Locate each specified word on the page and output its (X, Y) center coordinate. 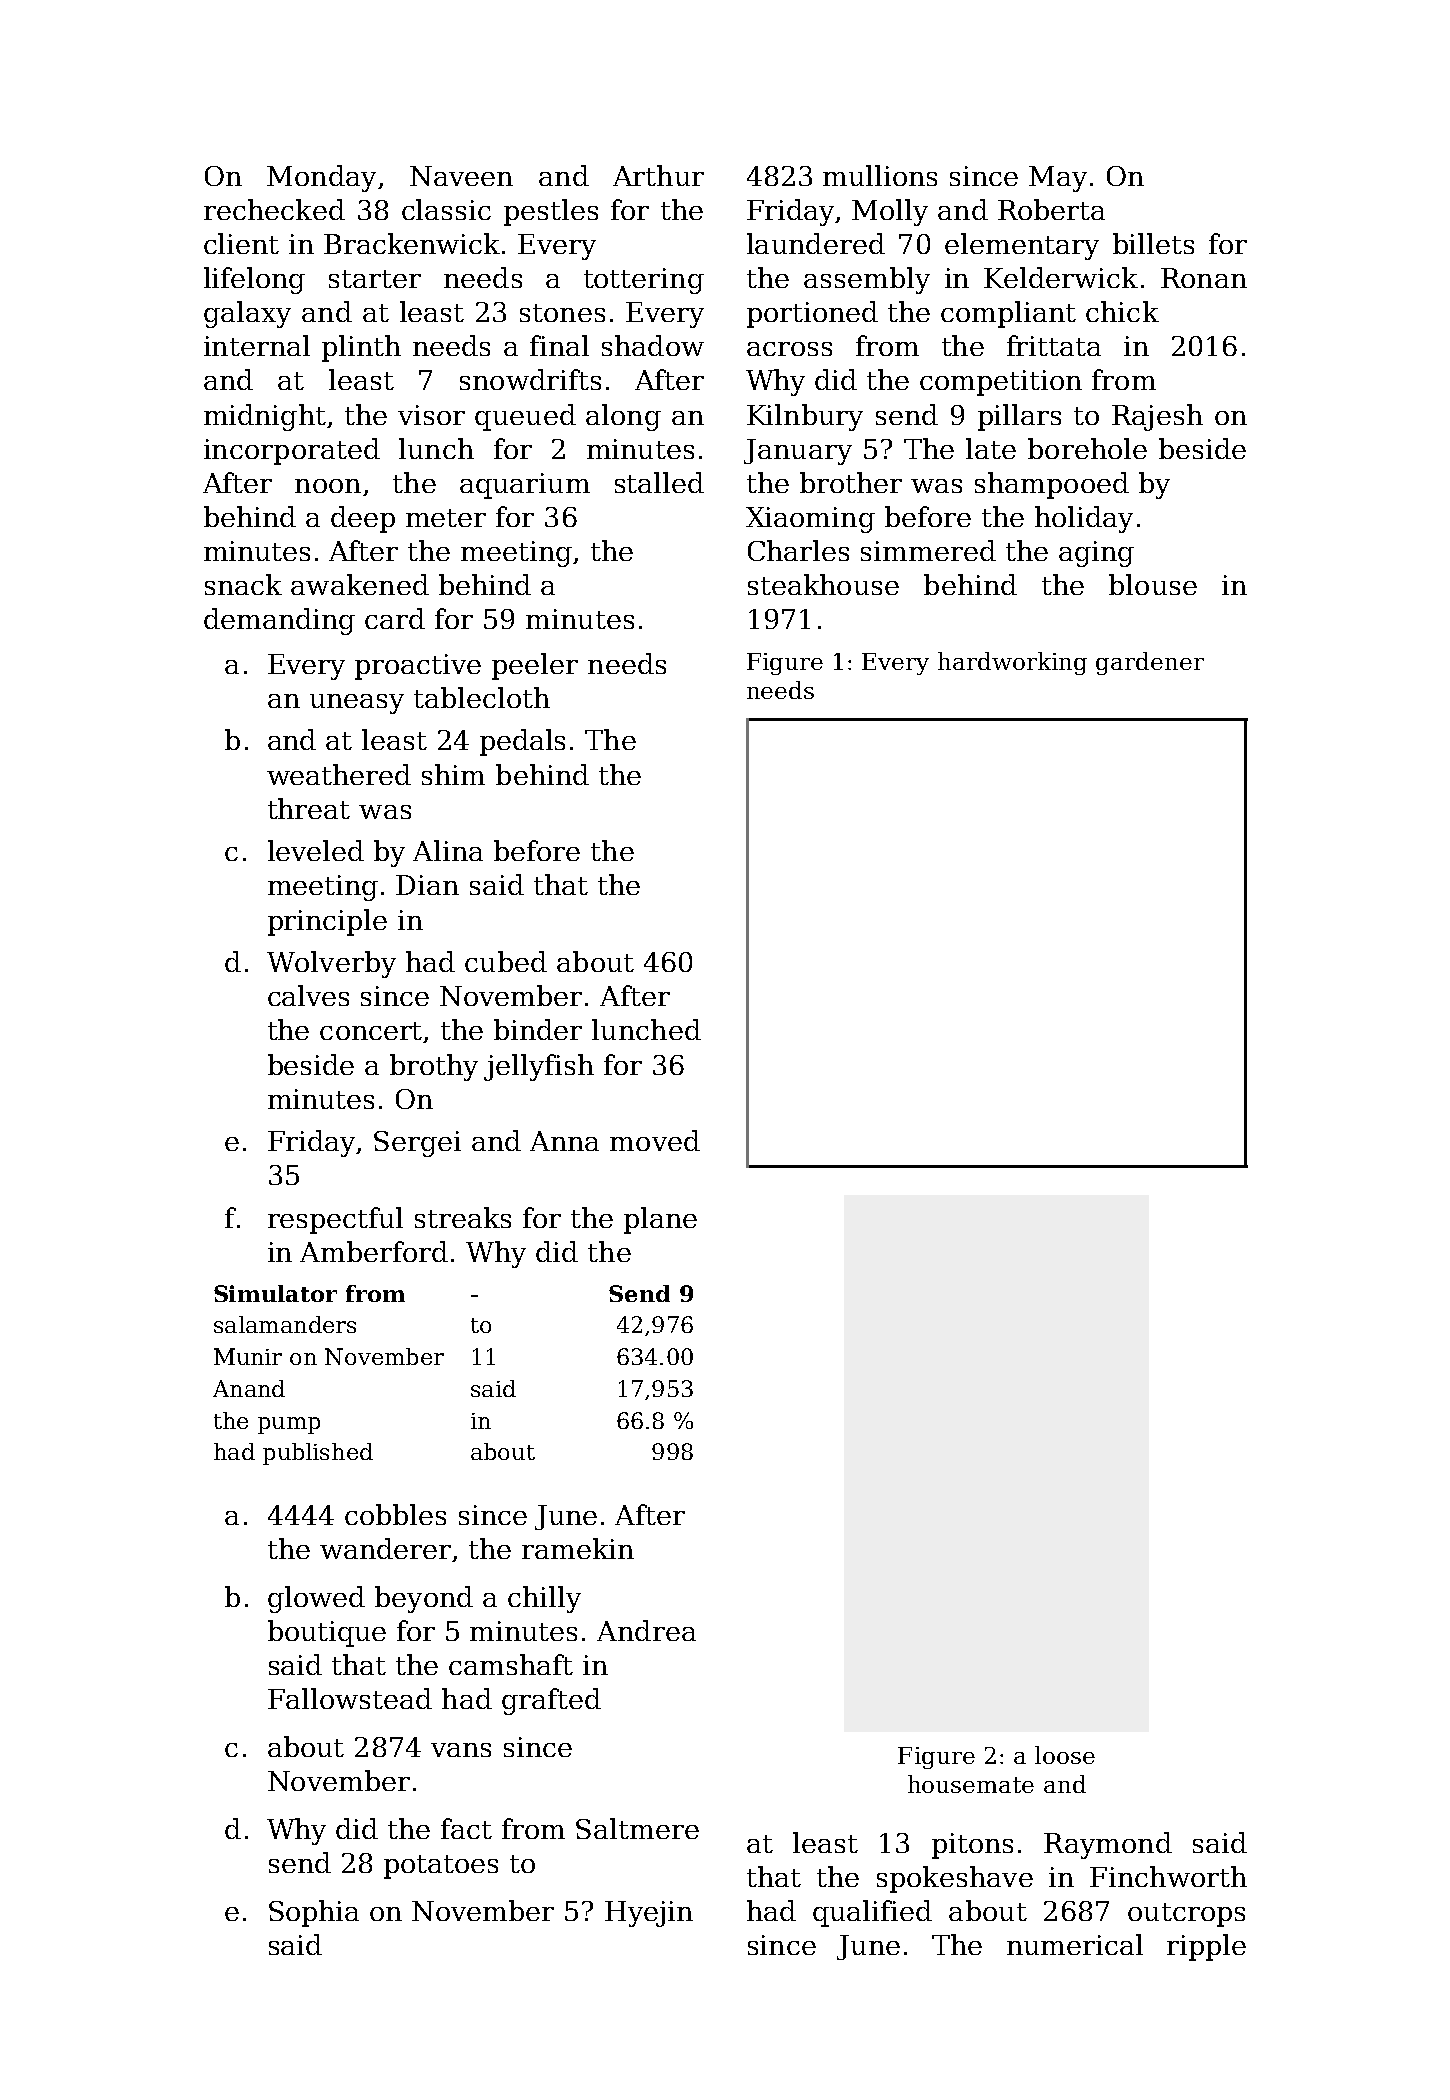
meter (446, 518)
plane (660, 1220)
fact (466, 1828)
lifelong (254, 280)
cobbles (395, 1514)
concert (372, 1032)
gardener (1150, 663)
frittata (1054, 345)
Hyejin (649, 1914)
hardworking (1012, 663)
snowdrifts (530, 379)
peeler (535, 666)
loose (1065, 1755)
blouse (1153, 584)
